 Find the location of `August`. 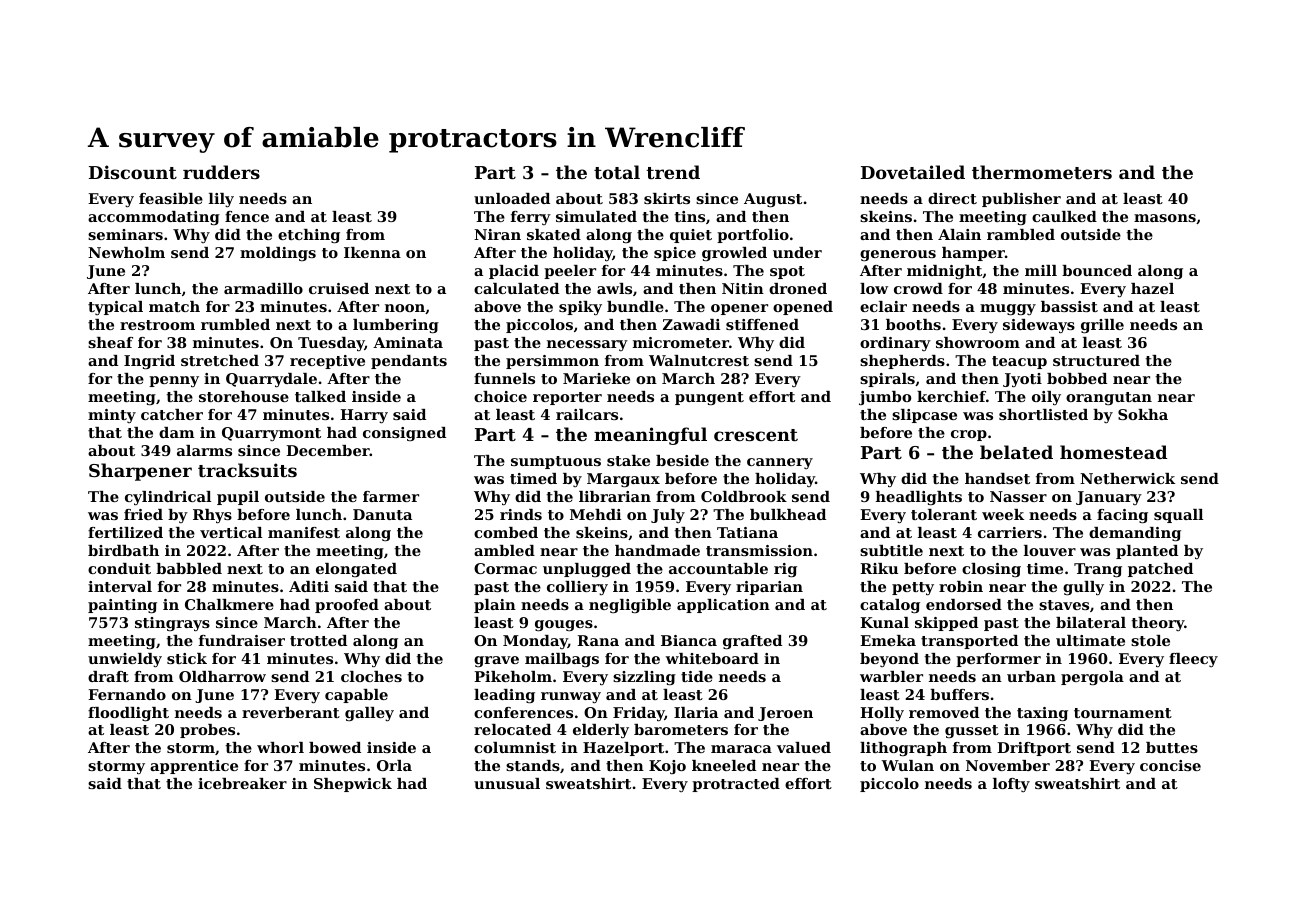

August is located at coordinates (773, 200).
